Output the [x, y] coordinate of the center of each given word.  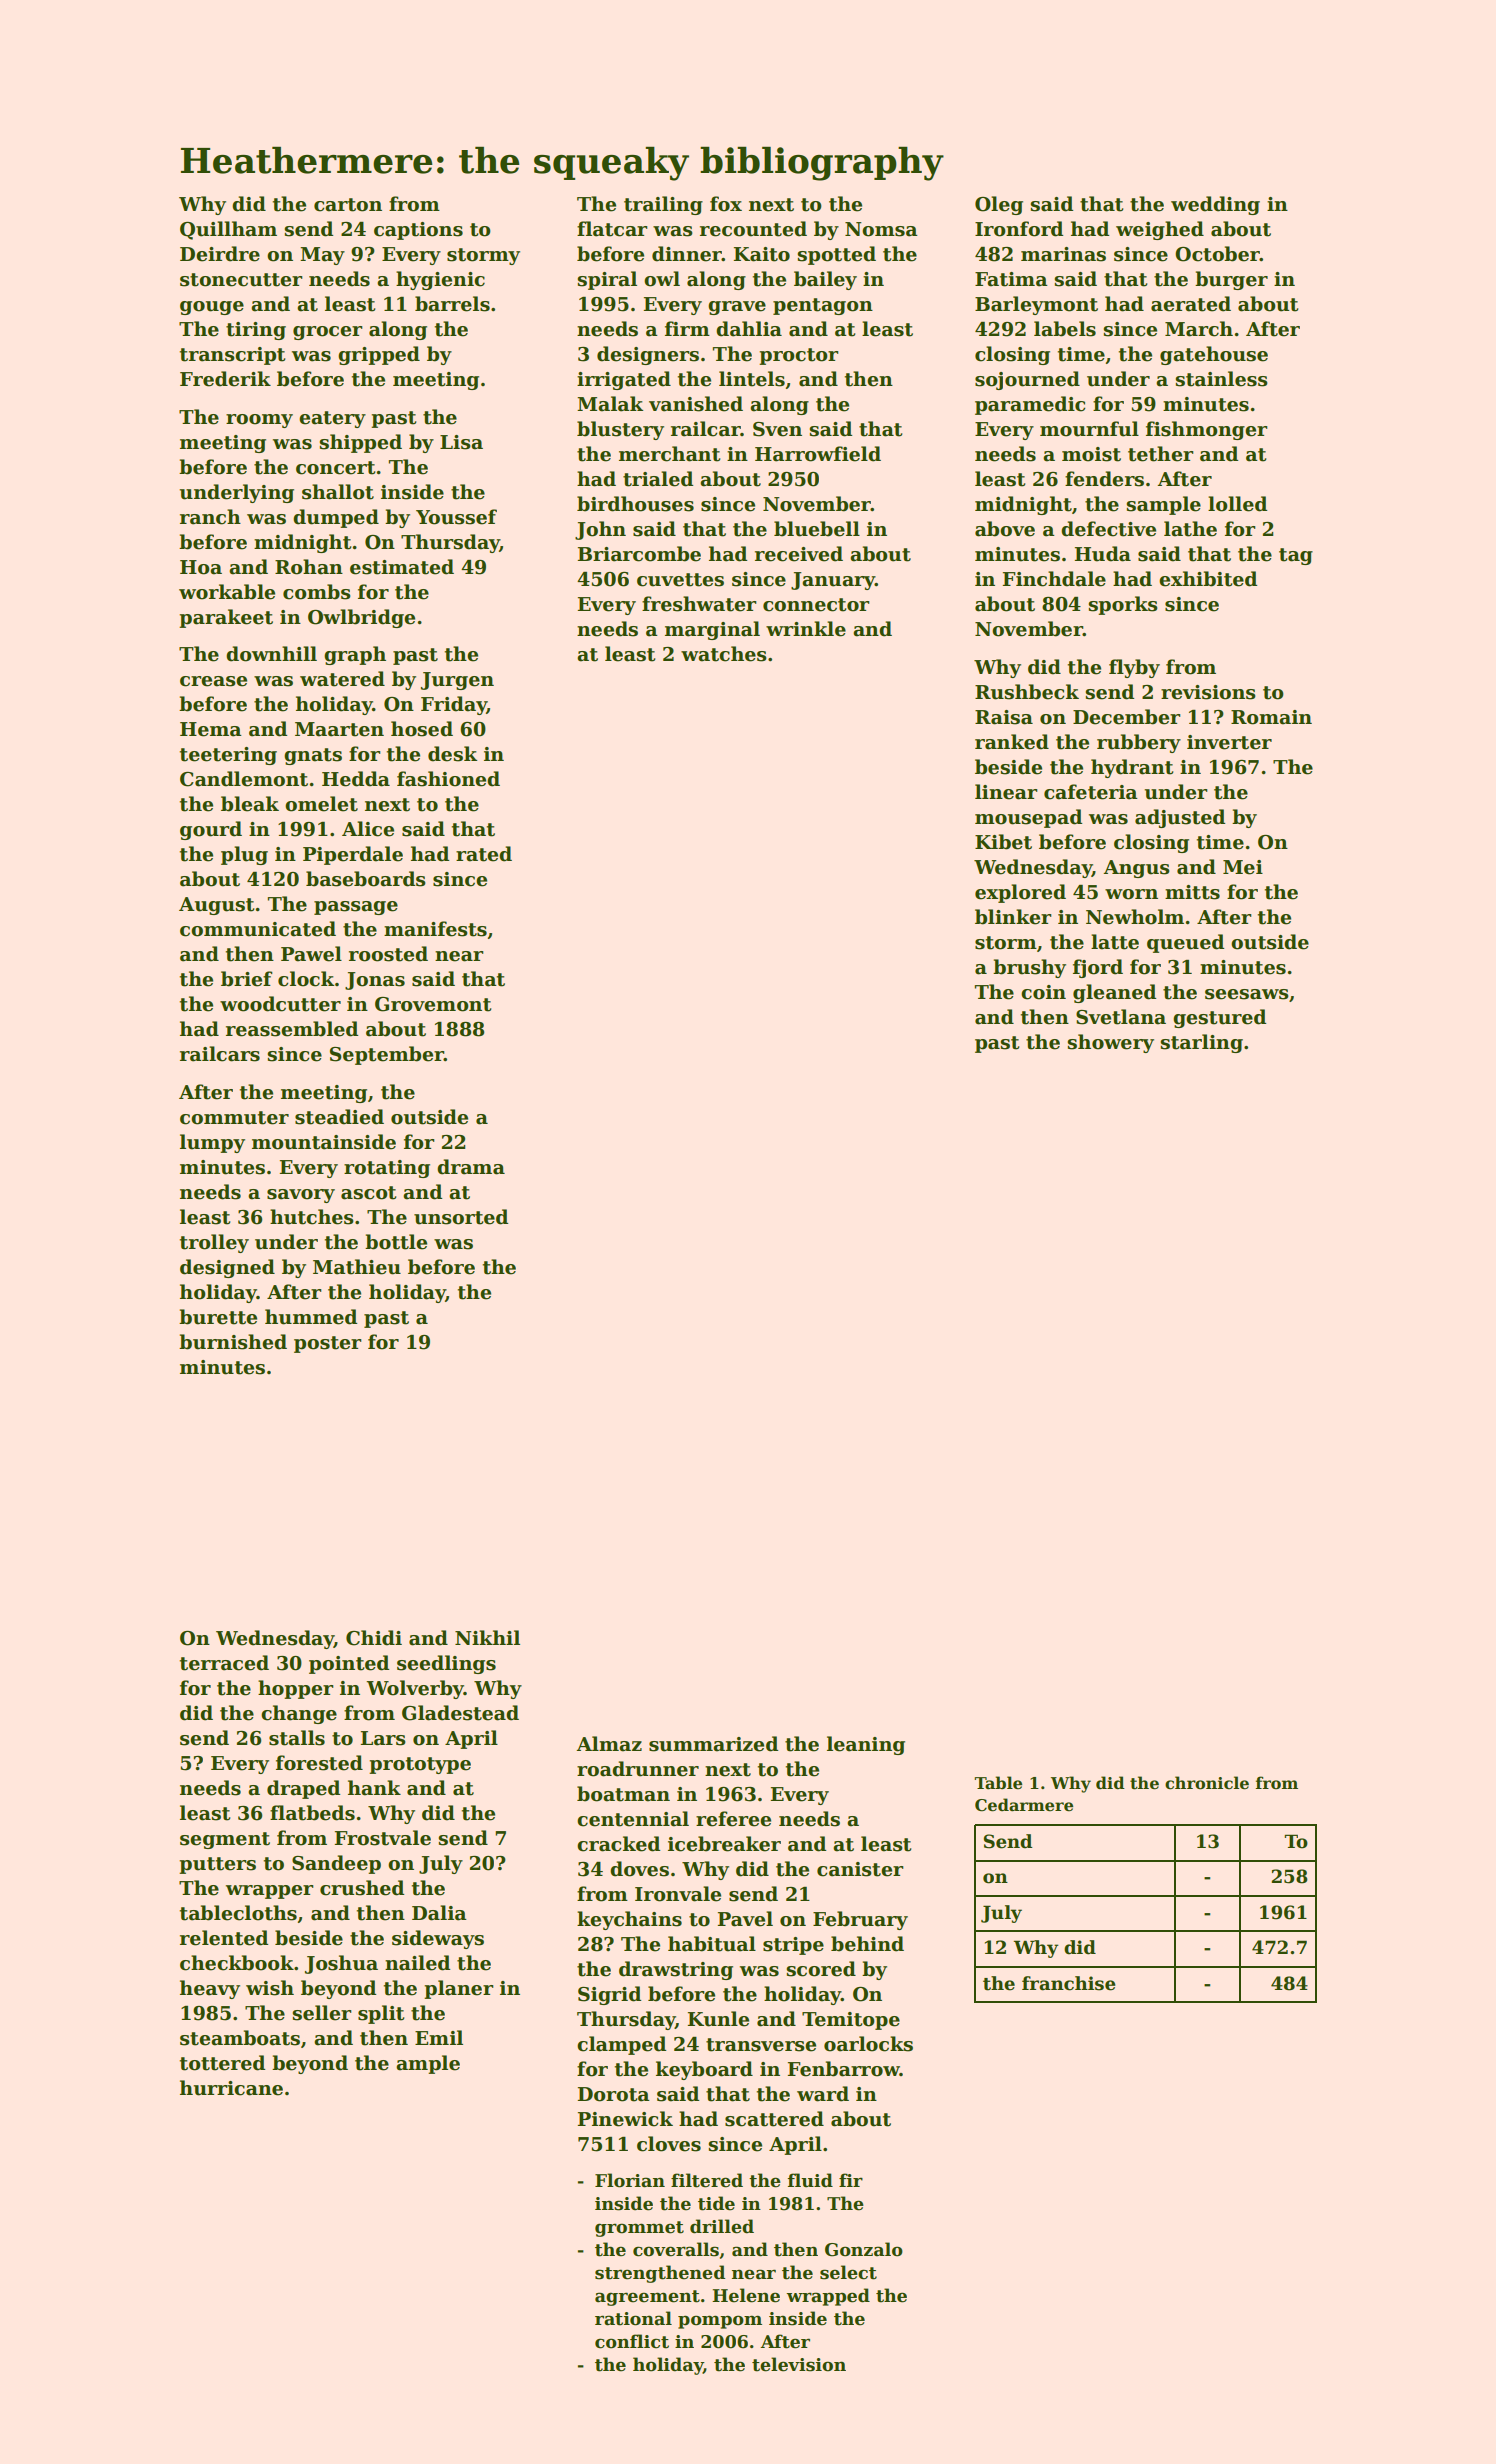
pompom [720, 2322]
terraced [224, 1663]
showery [1111, 1043]
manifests [435, 929]
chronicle [1207, 1783]
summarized [713, 1744]
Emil [439, 2037]
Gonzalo [864, 2249]
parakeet [226, 618]
